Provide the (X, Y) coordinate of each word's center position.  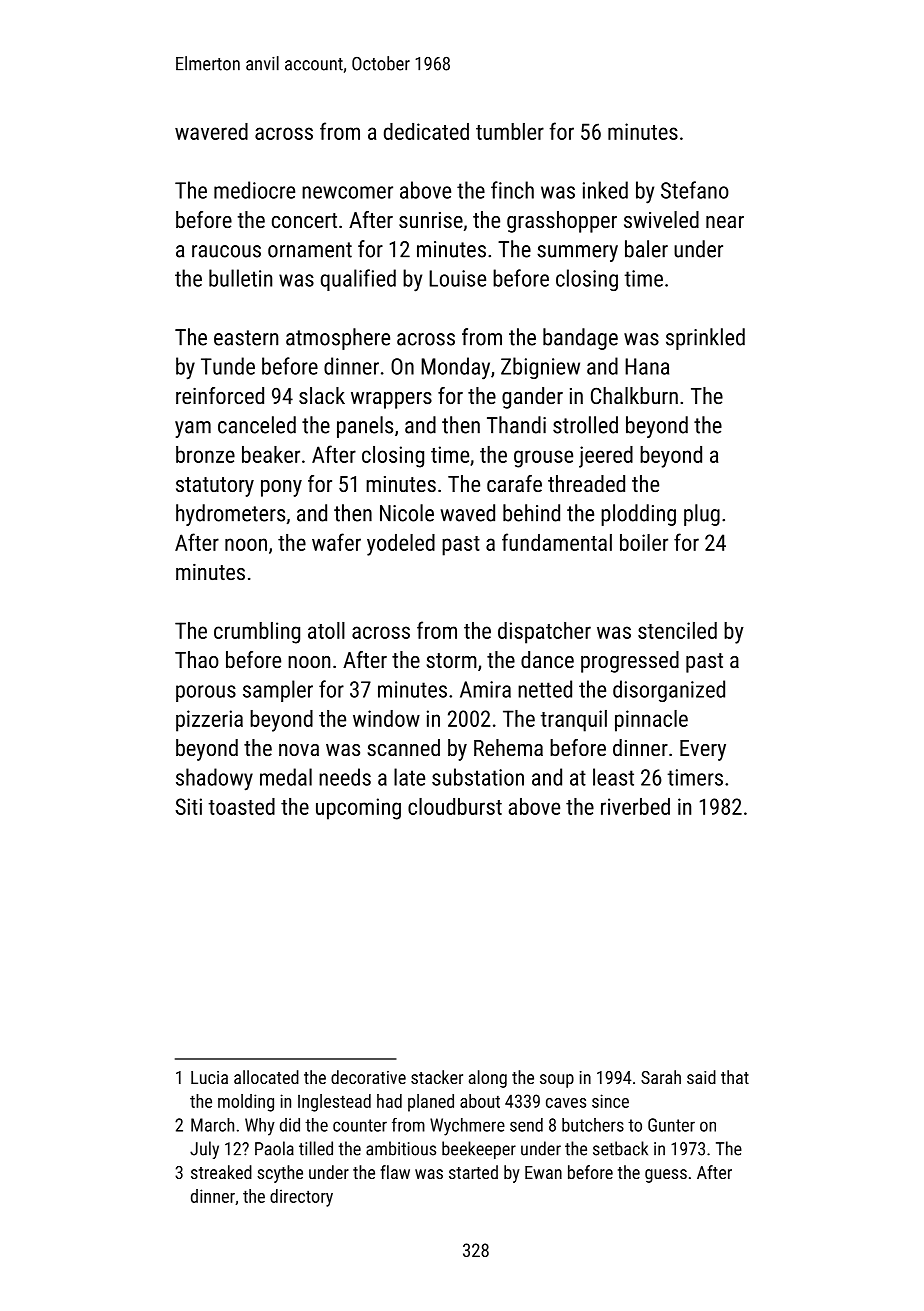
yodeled (401, 545)
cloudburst (455, 806)
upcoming (358, 809)
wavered (211, 131)
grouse (543, 459)
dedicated (426, 131)
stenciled (677, 630)
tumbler (510, 131)
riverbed (635, 806)
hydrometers (230, 515)
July (204, 1150)
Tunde (228, 366)
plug (702, 515)
